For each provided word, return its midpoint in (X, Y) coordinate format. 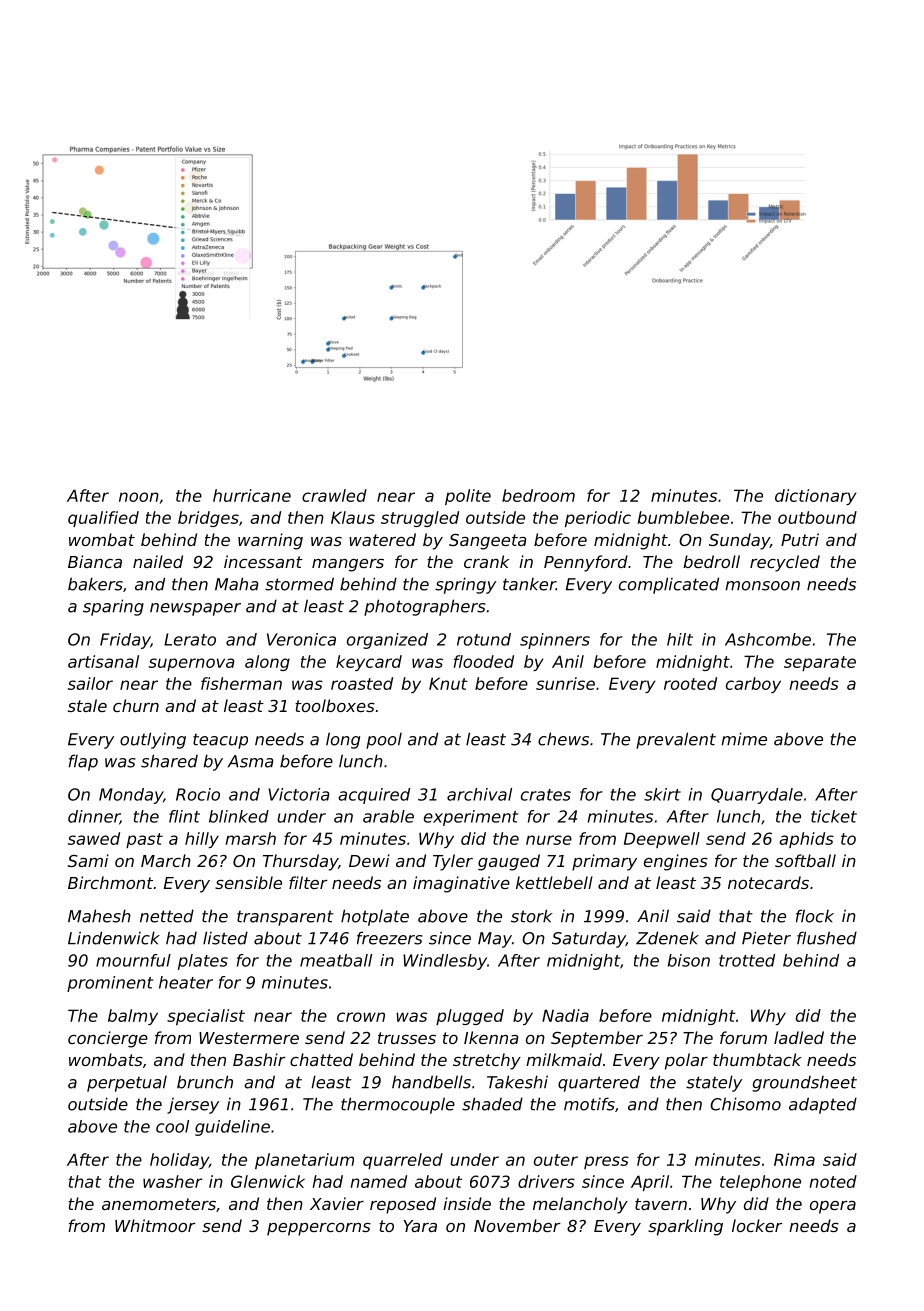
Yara (420, 1226)
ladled (799, 1037)
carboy (753, 685)
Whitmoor (155, 1225)
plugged (470, 1017)
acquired (374, 796)
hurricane (252, 495)
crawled (334, 495)
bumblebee (683, 517)
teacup (220, 741)
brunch (205, 1082)
